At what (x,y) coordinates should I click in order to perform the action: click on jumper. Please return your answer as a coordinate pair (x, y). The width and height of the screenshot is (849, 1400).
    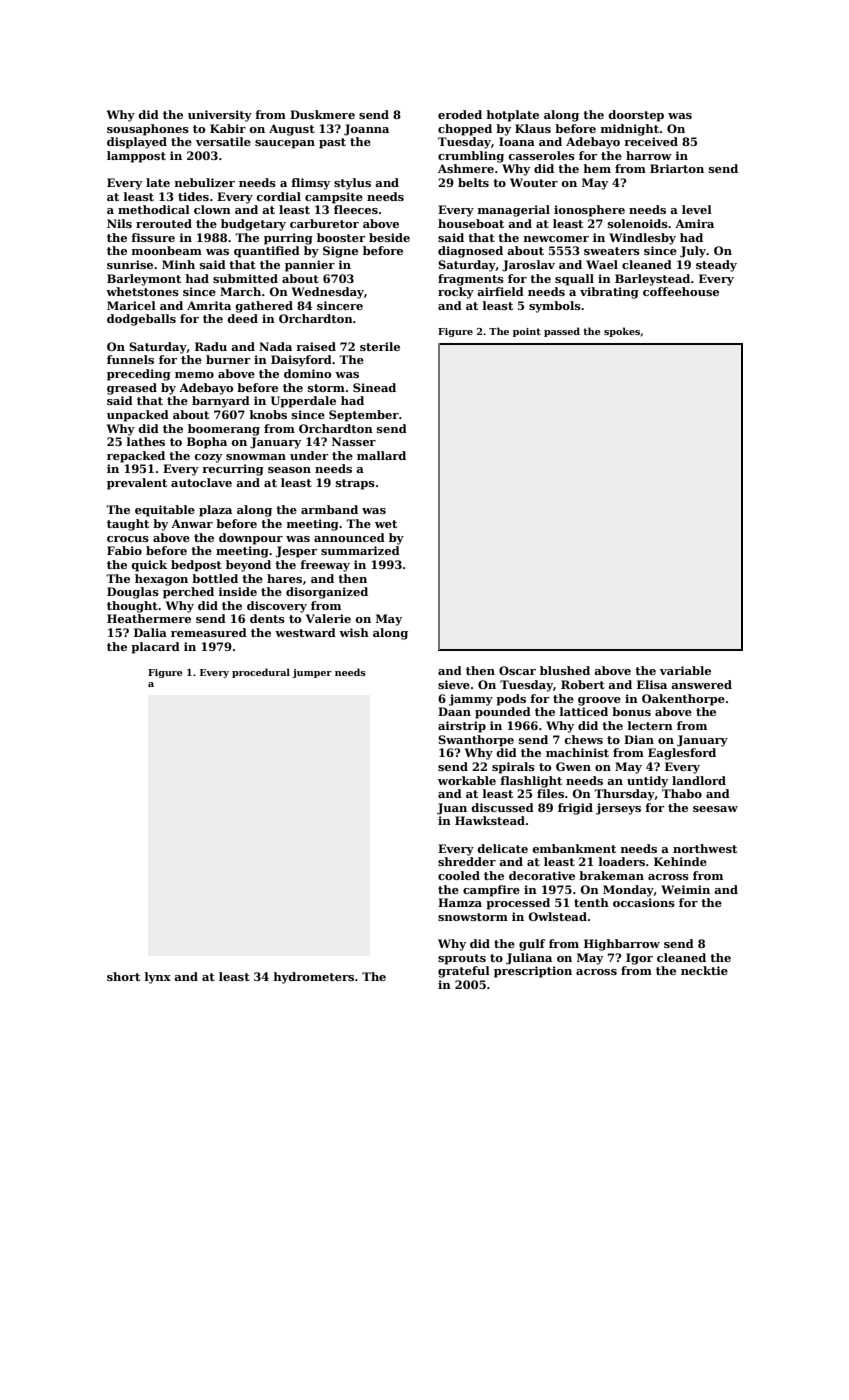
    Looking at the image, I should click on (312, 673).
